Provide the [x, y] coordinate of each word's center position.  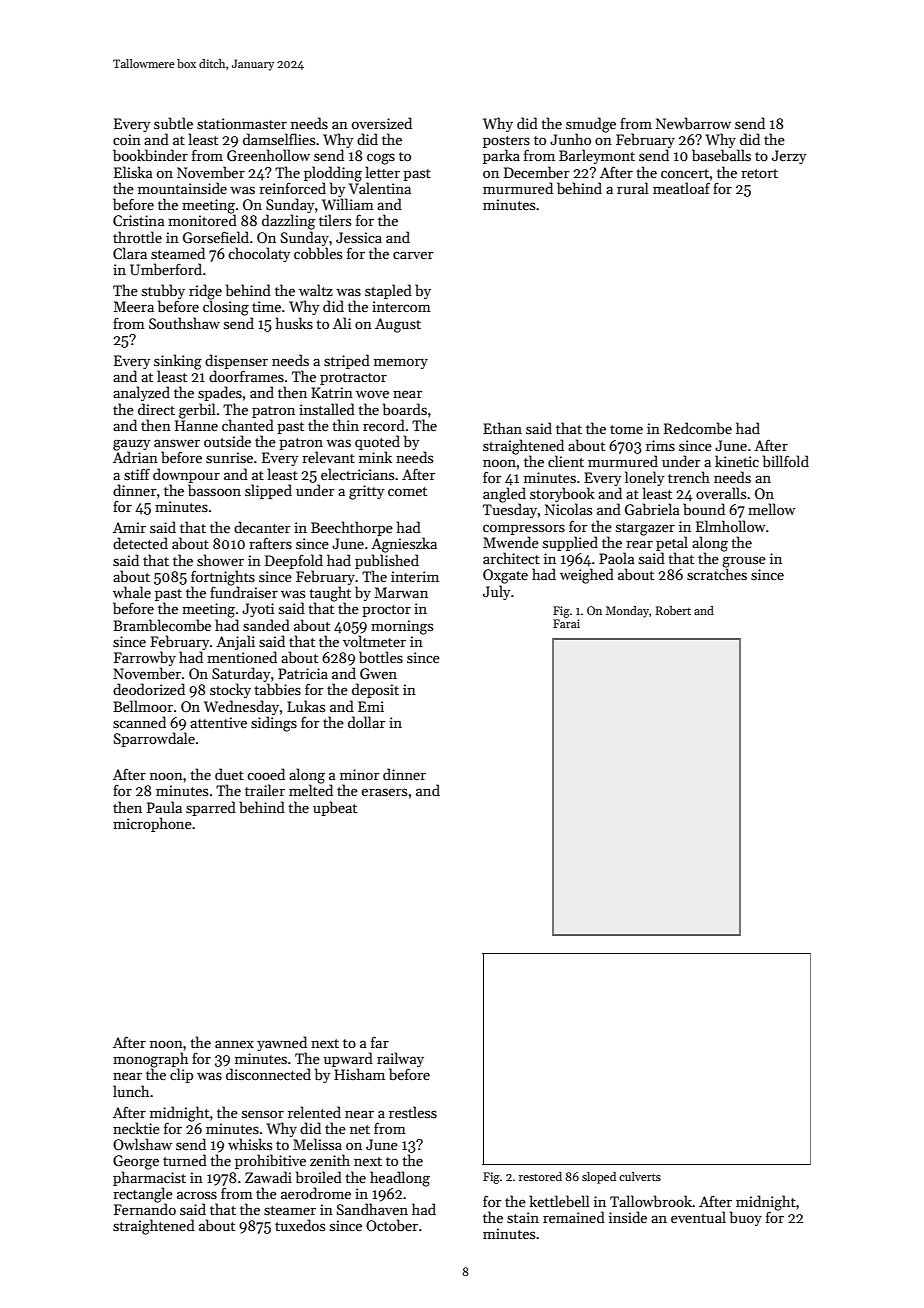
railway [400, 1059]
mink [375, 457]
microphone [152, 824]
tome [626, 429]
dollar [366, 722]
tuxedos [300, 1225]
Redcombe [698, 428]
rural [633, 188]
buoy [746, 1218]
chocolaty [259, 254]
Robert [673, 610]
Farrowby [145, 658]
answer [177, 443]
